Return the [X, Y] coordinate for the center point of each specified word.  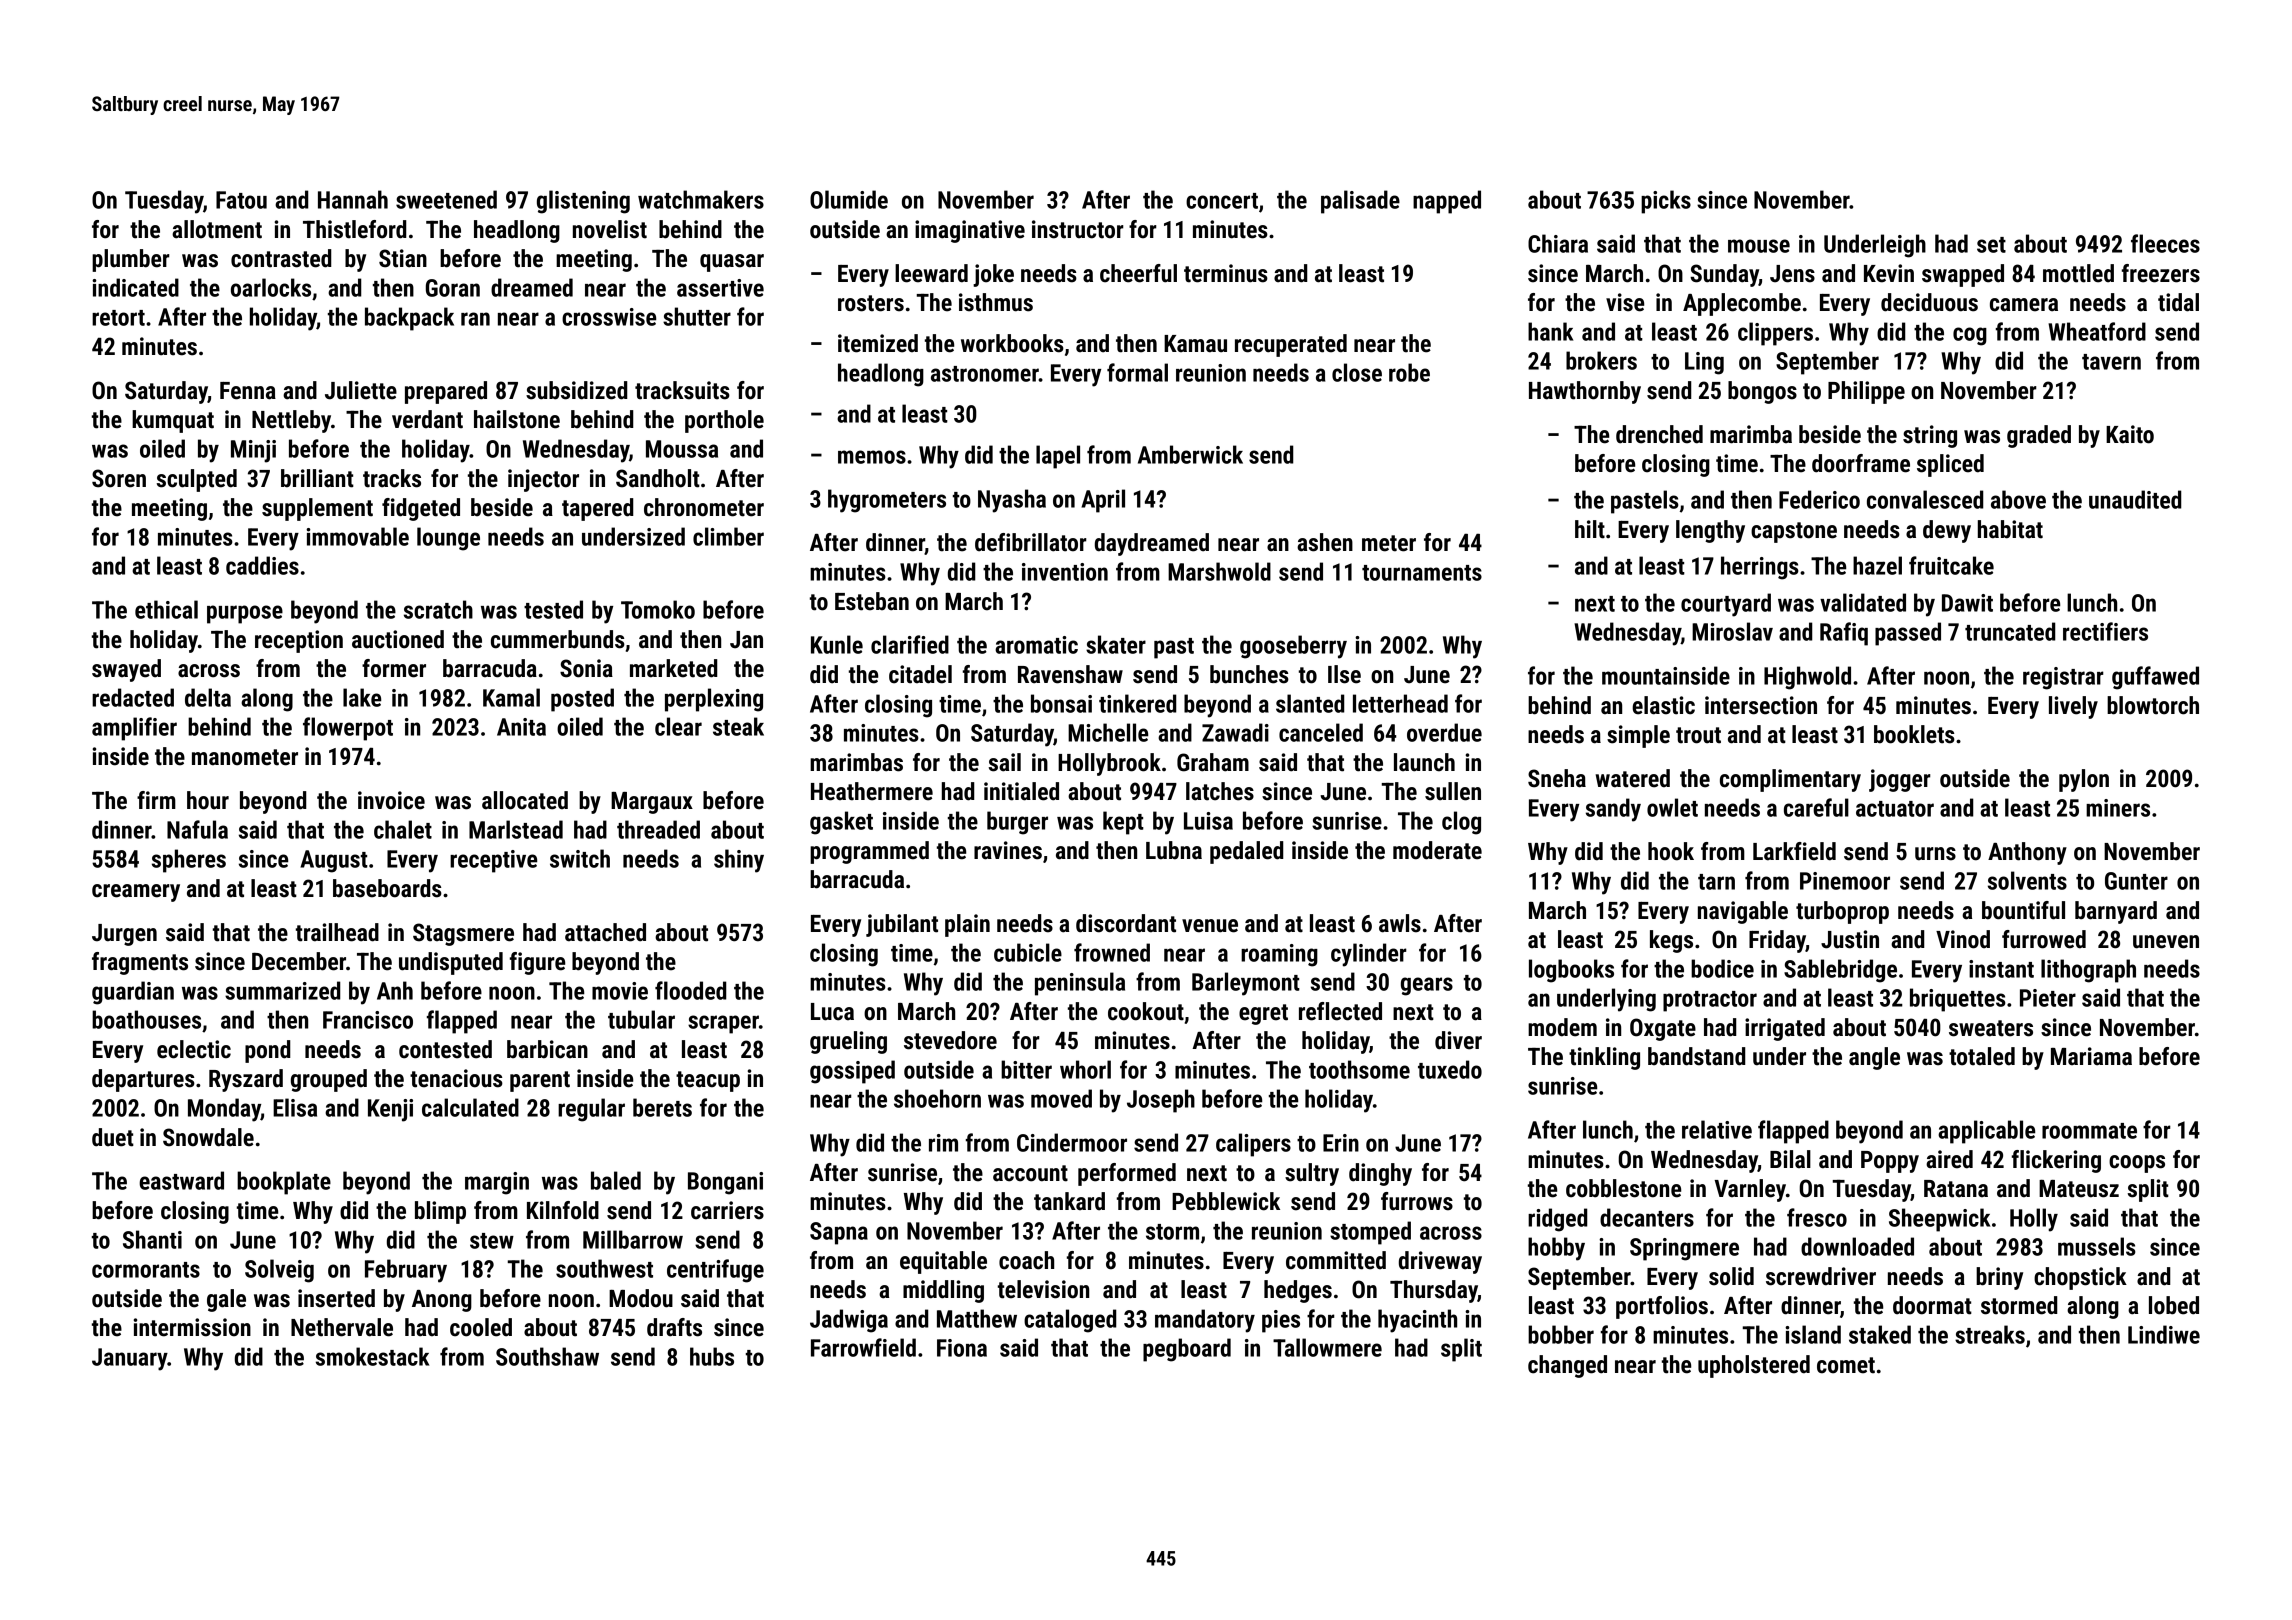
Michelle [1108, 732]
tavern [2111, 362]
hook [1671, 851]
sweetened [446, 199]
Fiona [962, 1348]
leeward [931, 273]
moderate [1437, 850]
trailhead [337, 932]
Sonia [586, 668]
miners [2118, 808]
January [130, 1359]
